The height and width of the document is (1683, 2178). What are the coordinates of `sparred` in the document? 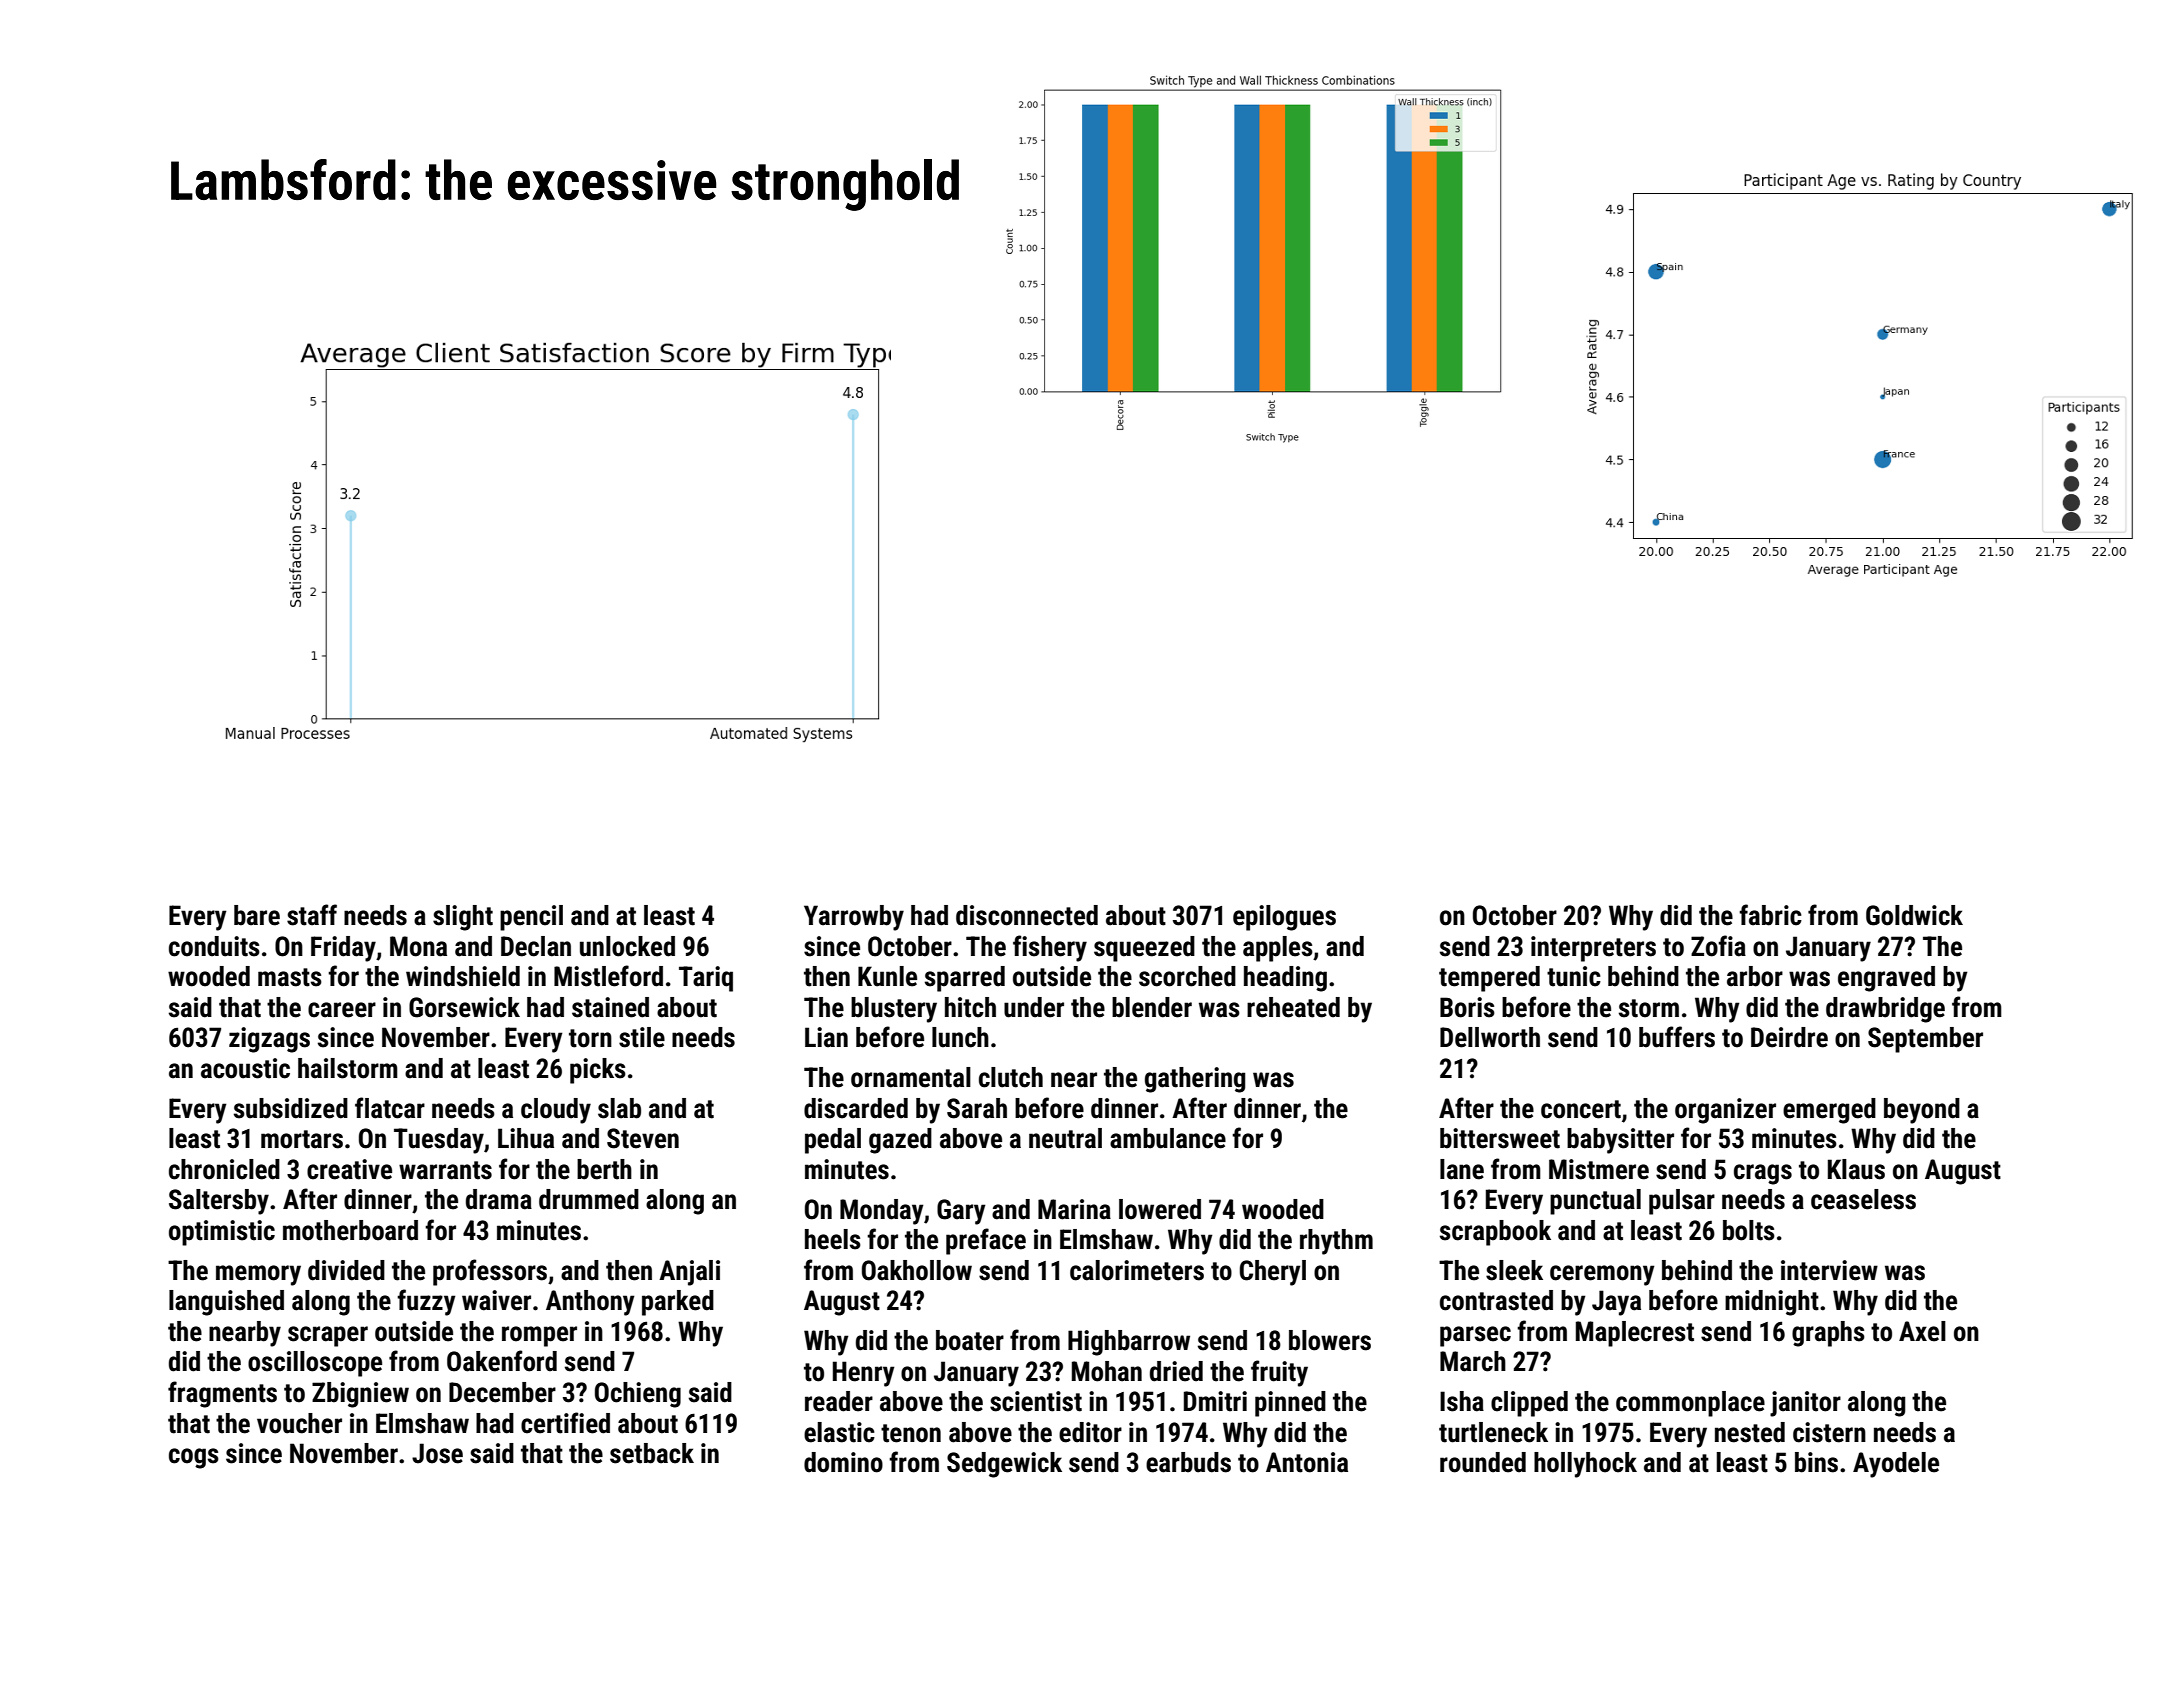 It's located at (965, 979).
